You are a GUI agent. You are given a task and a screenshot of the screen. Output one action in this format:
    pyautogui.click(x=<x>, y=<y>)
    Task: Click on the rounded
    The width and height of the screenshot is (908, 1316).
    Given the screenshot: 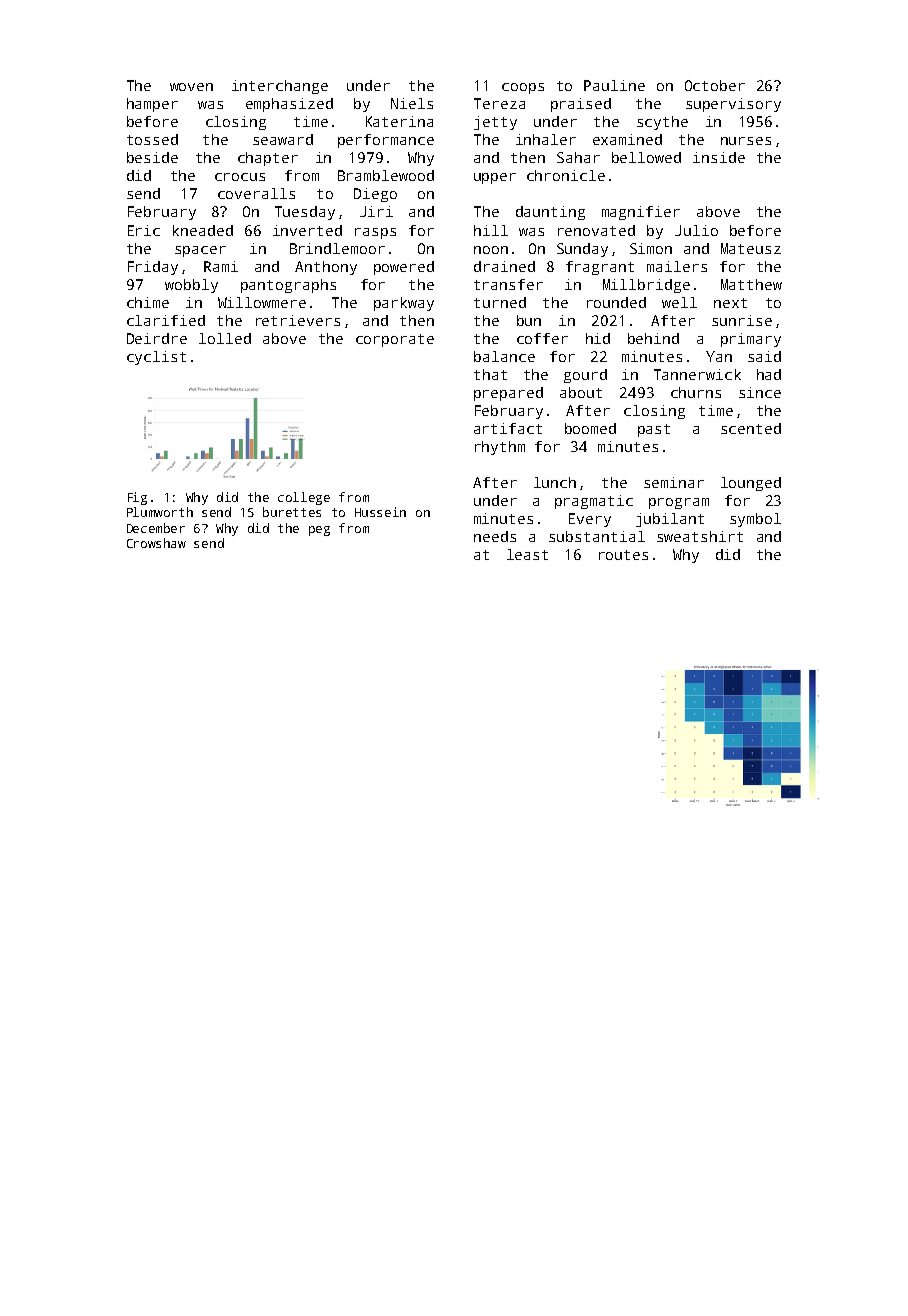 What is the action you would take?
    pyautogui.click(x=616, y=302)
